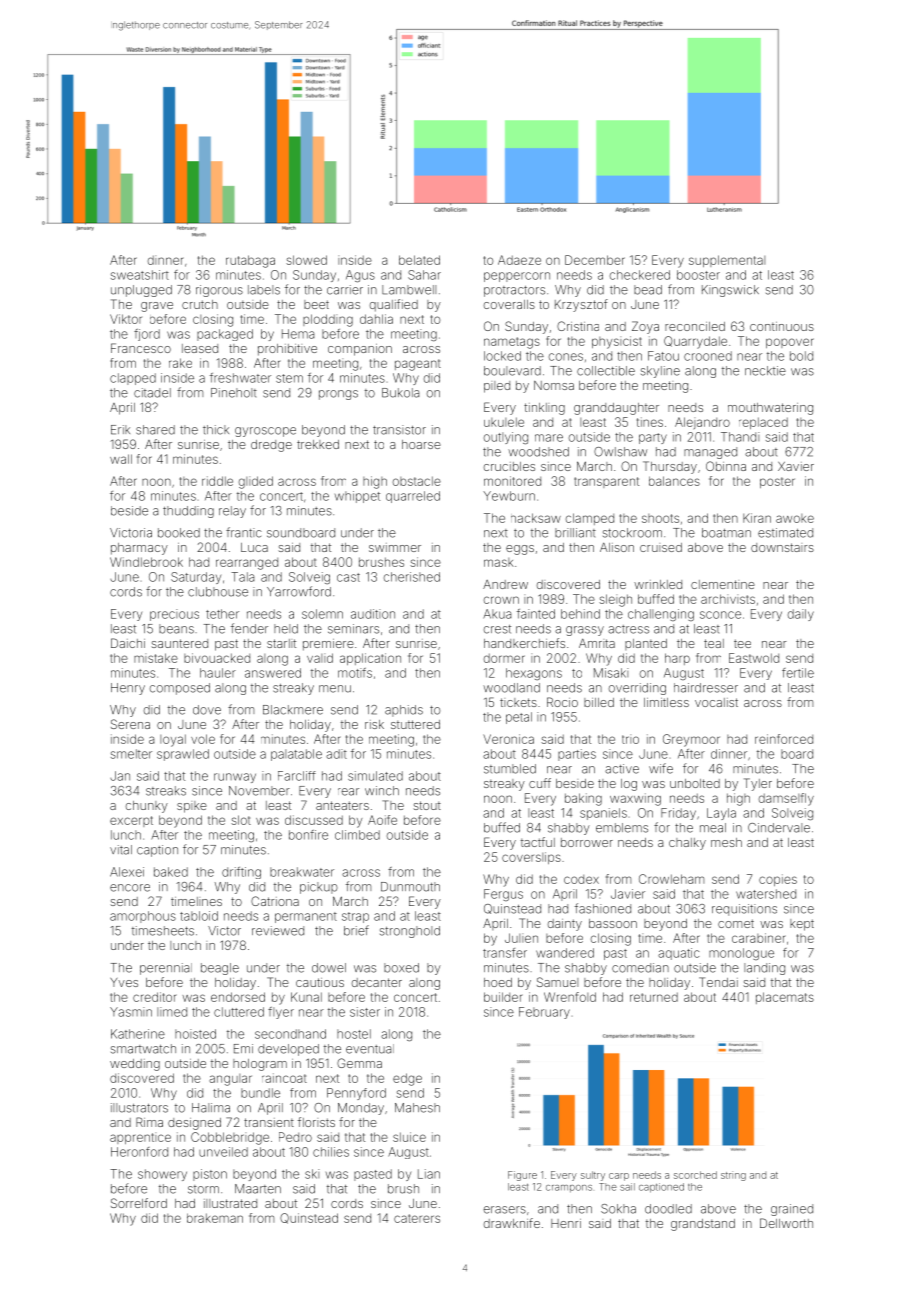  Describe the element at coordinates (519, 260) in the screenshot. I see `Adaeze` at that location.
